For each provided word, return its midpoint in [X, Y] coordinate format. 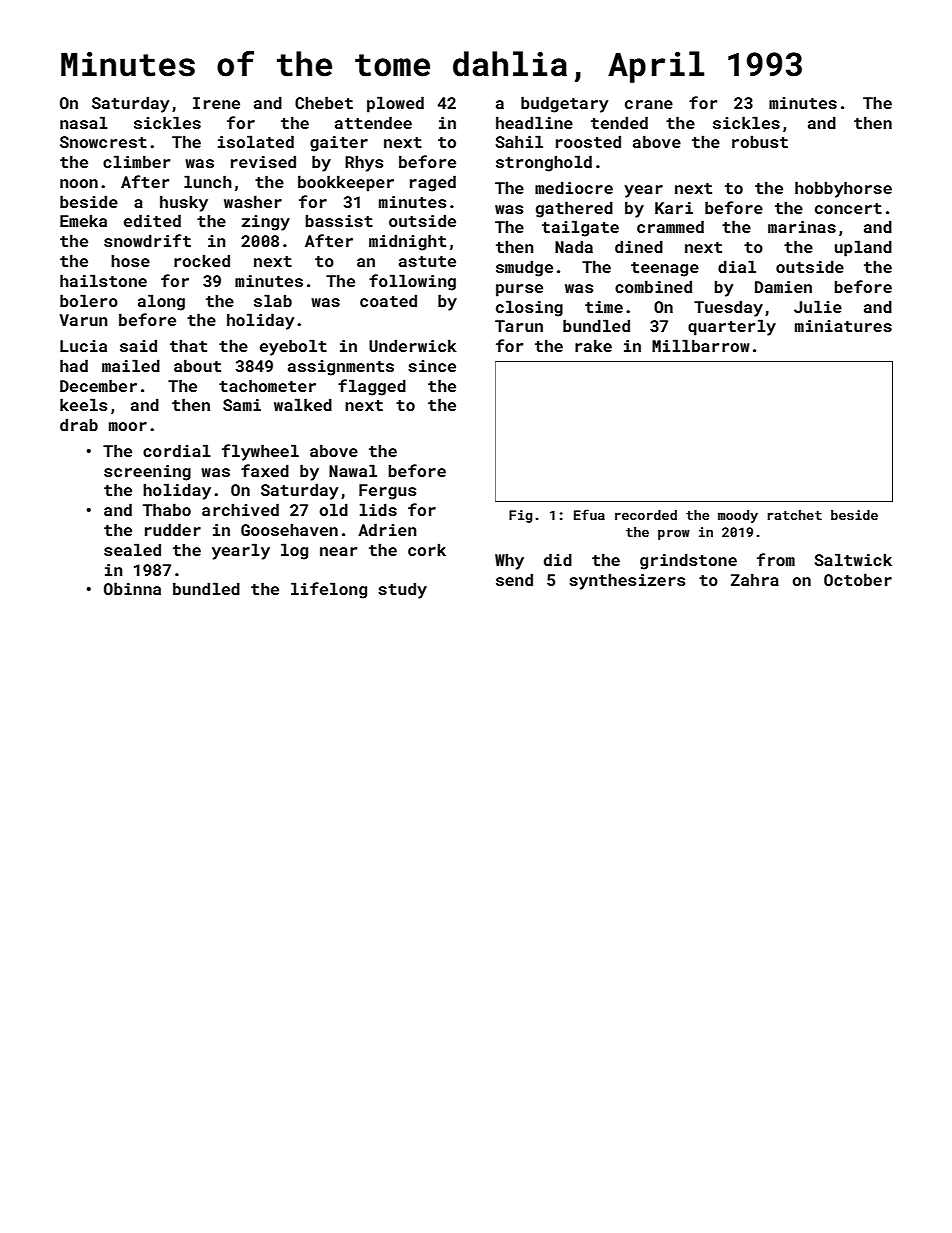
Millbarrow [701, 345]
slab [273, 300]
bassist [339, 220]
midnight [407, 242]
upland [863, 248]
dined [639, 246]
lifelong [329, 590]
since [432, 366]
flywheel [260, 452]
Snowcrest [103, 142]
